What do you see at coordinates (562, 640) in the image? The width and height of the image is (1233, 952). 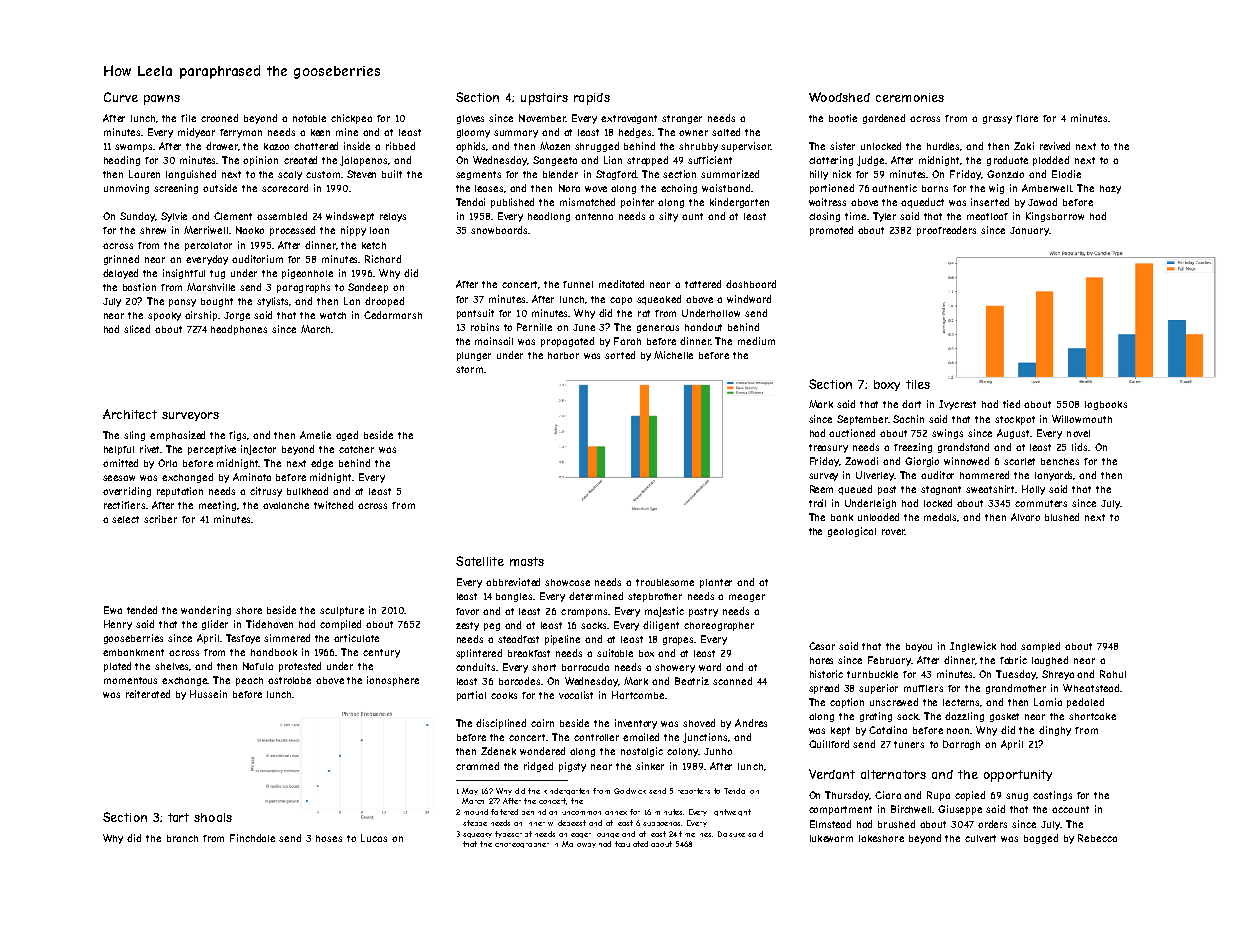 I see `pipeline` at bounding box center [562, 640].
